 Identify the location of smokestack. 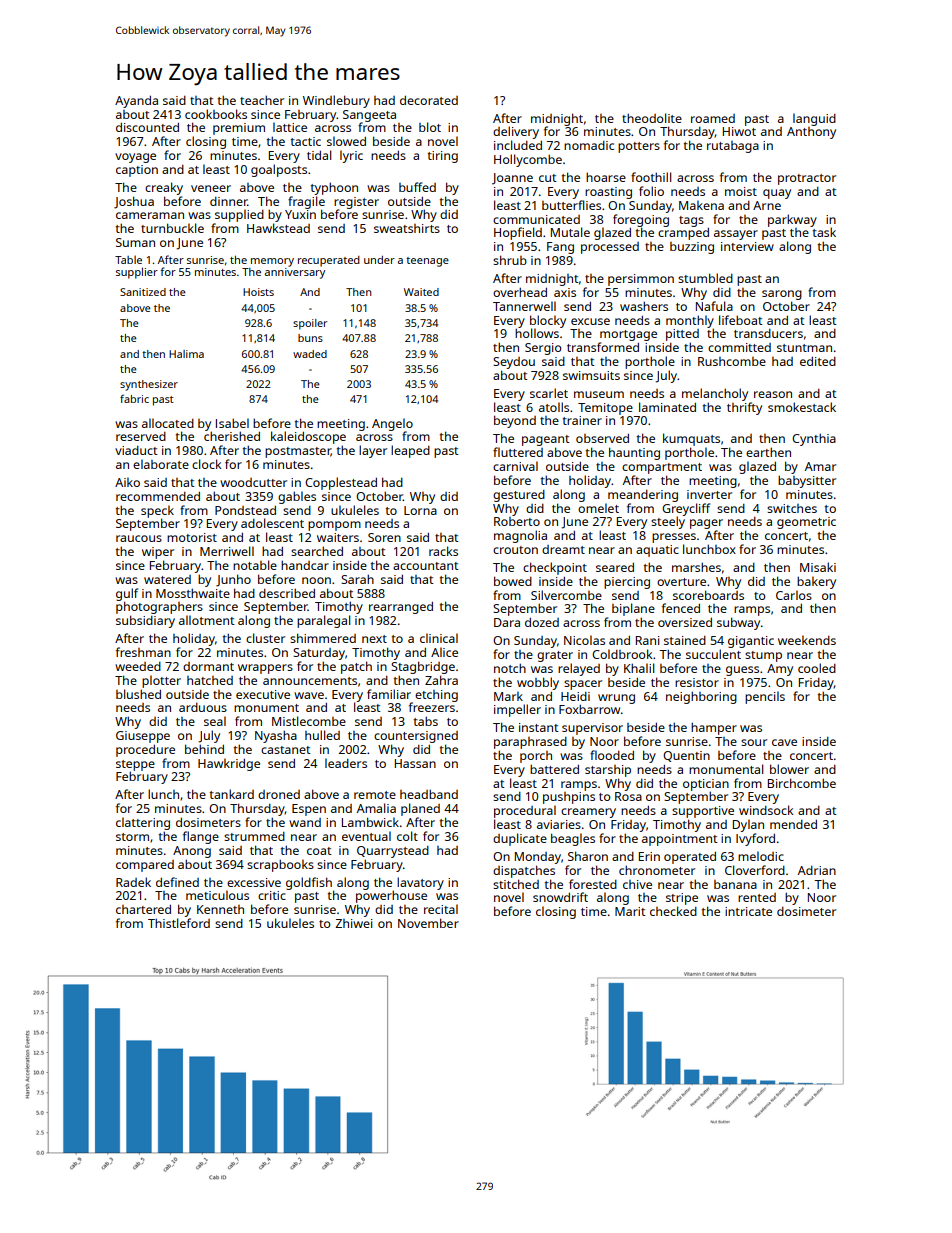
(802, 407).
